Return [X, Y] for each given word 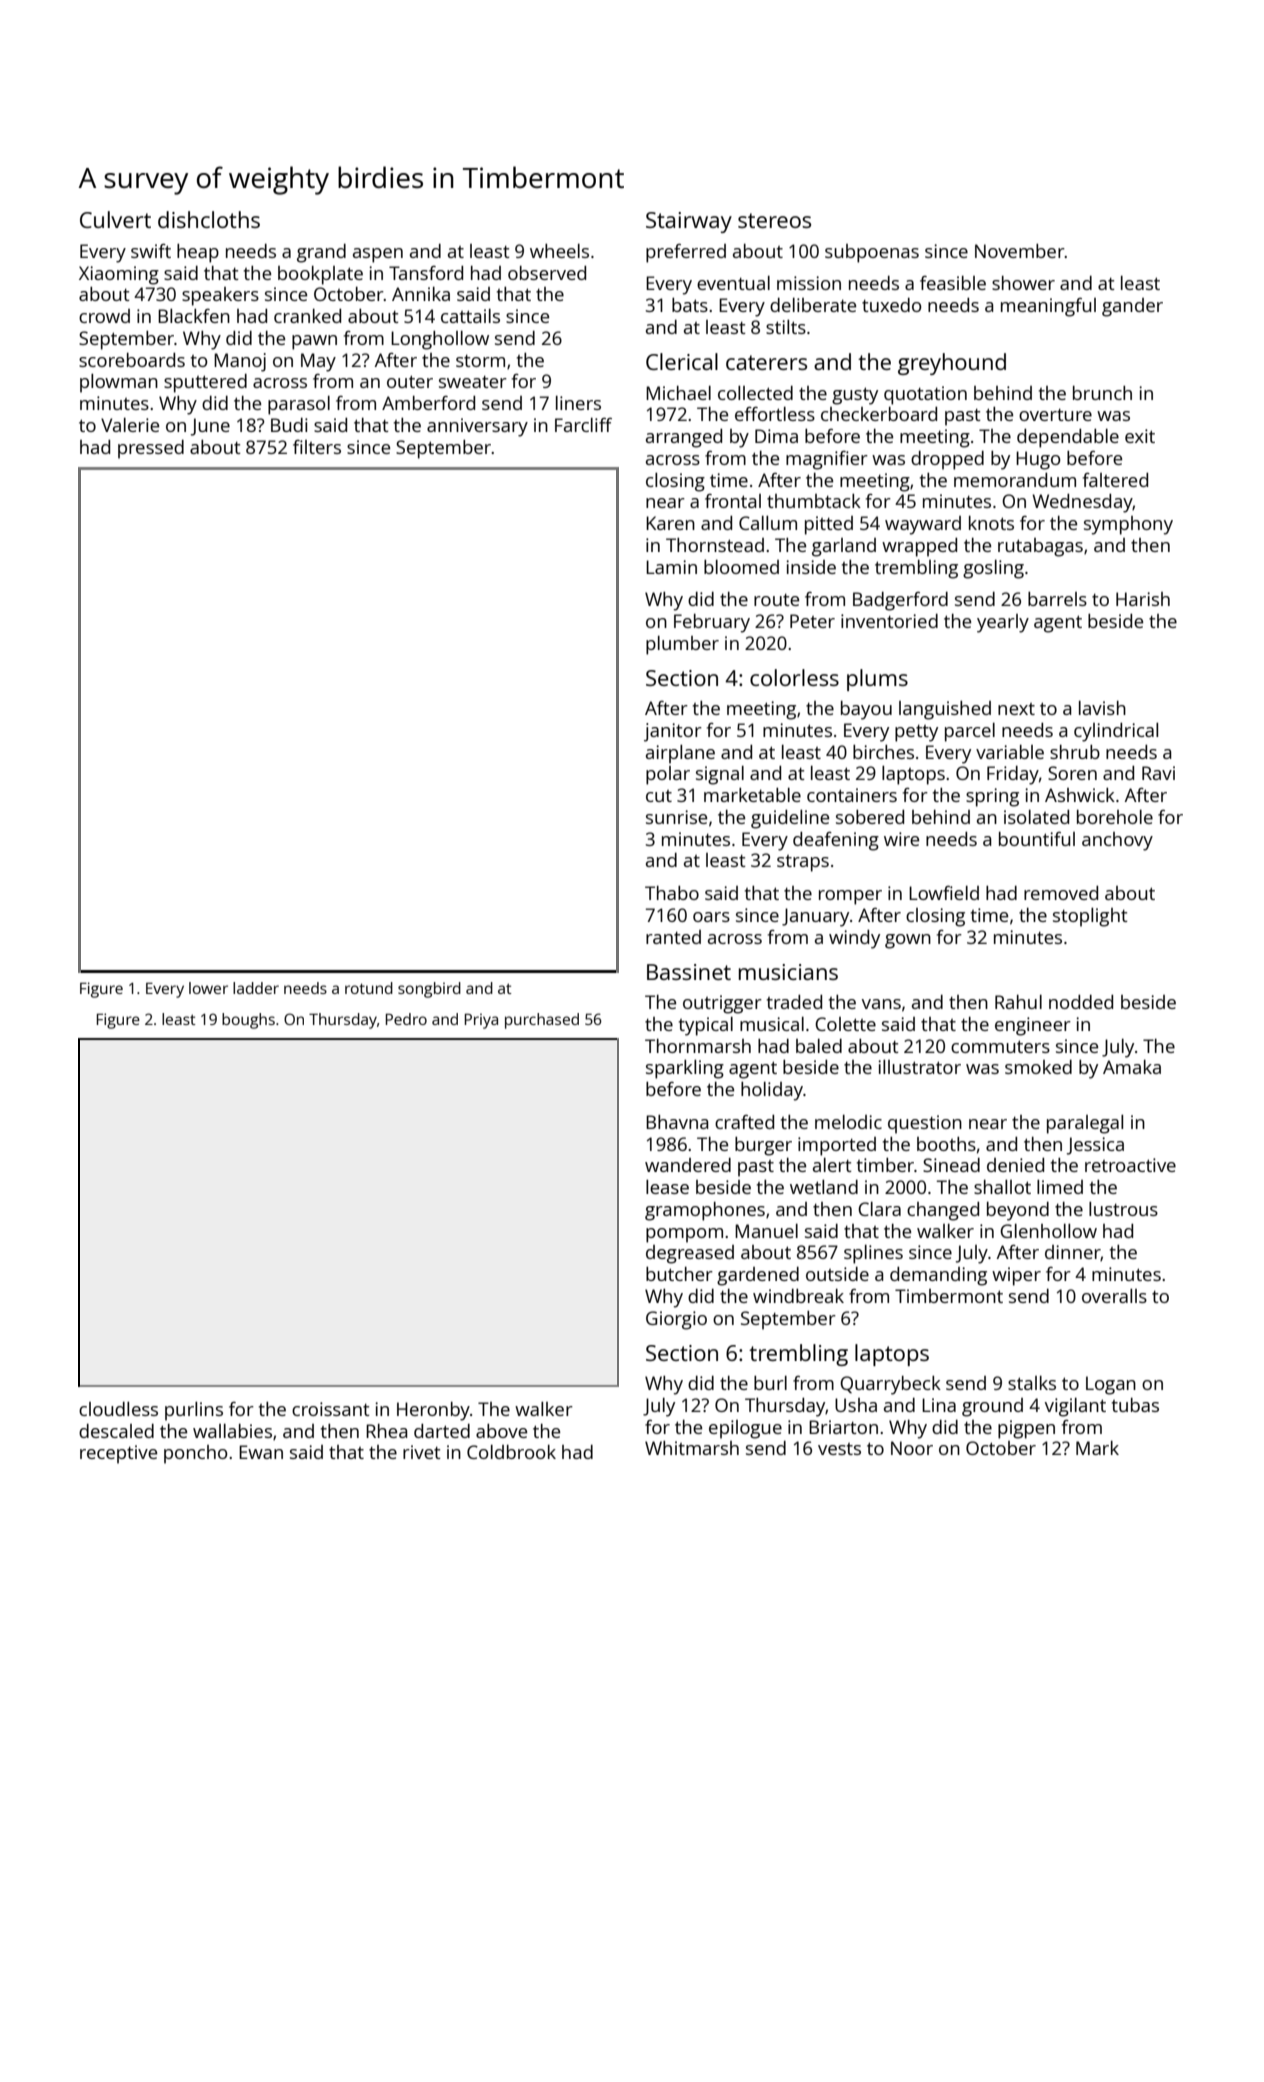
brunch [1102, 393]
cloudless [118, 1409]
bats [690, 305]
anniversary [477, 427]
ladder [256, 988]
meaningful [1048, 307]
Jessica [1095, 1146]
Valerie [130, 425]
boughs [248, 1021]
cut [659, 796]
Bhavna [677, 1122]
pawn [314, 342]
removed [1061, 893]
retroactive [1130, 1165]
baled [819, 1046]
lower [208, 988]
